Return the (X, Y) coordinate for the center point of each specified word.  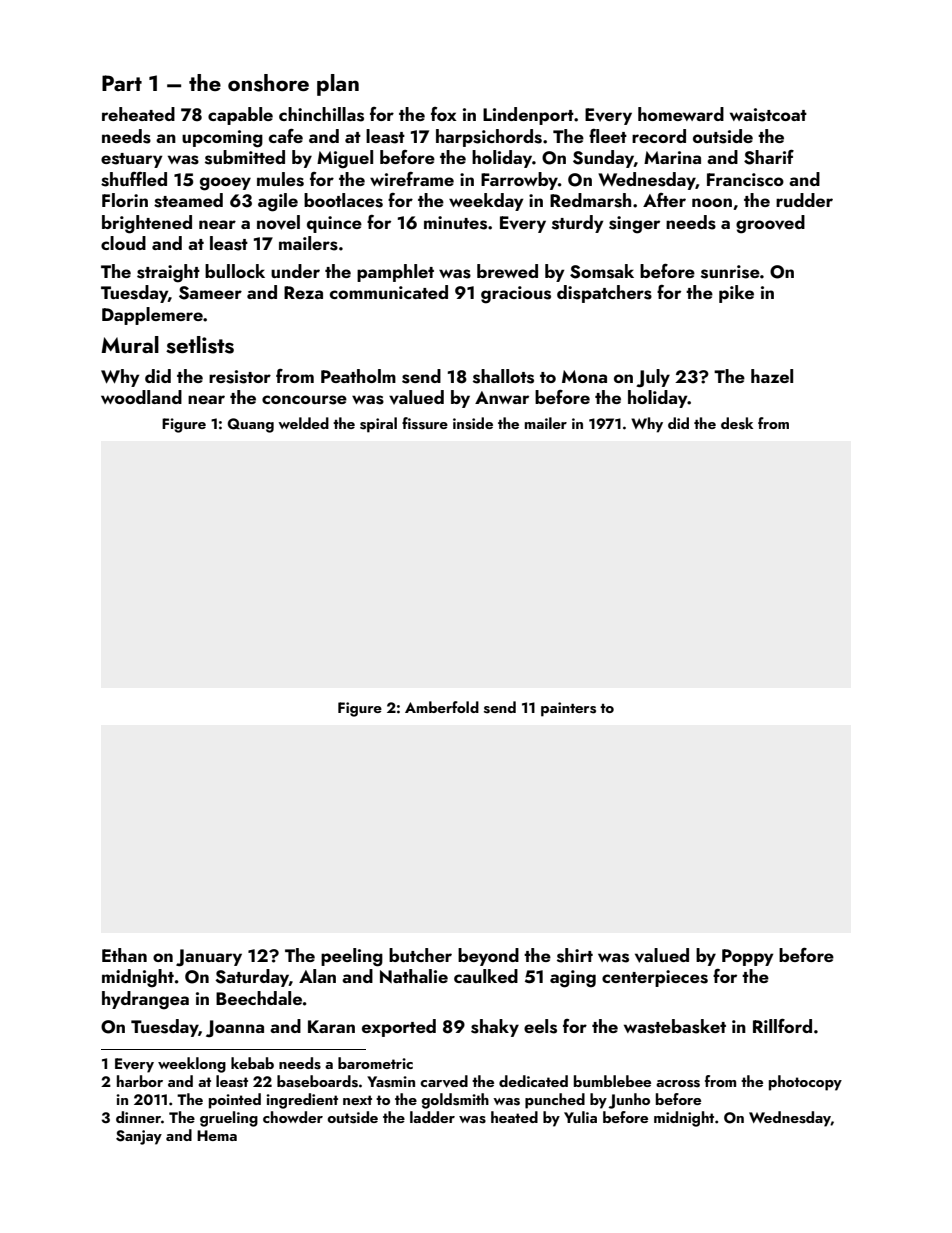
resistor (240, 377)
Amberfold (442, 707)
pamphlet (395, 273)
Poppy (748, 957)
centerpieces (655, 978)
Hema (217, 1135)
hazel (772, 376)
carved (444, 1081)
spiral (378, 425)
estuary (132, 160)
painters (568, 709)
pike (736, 294)
